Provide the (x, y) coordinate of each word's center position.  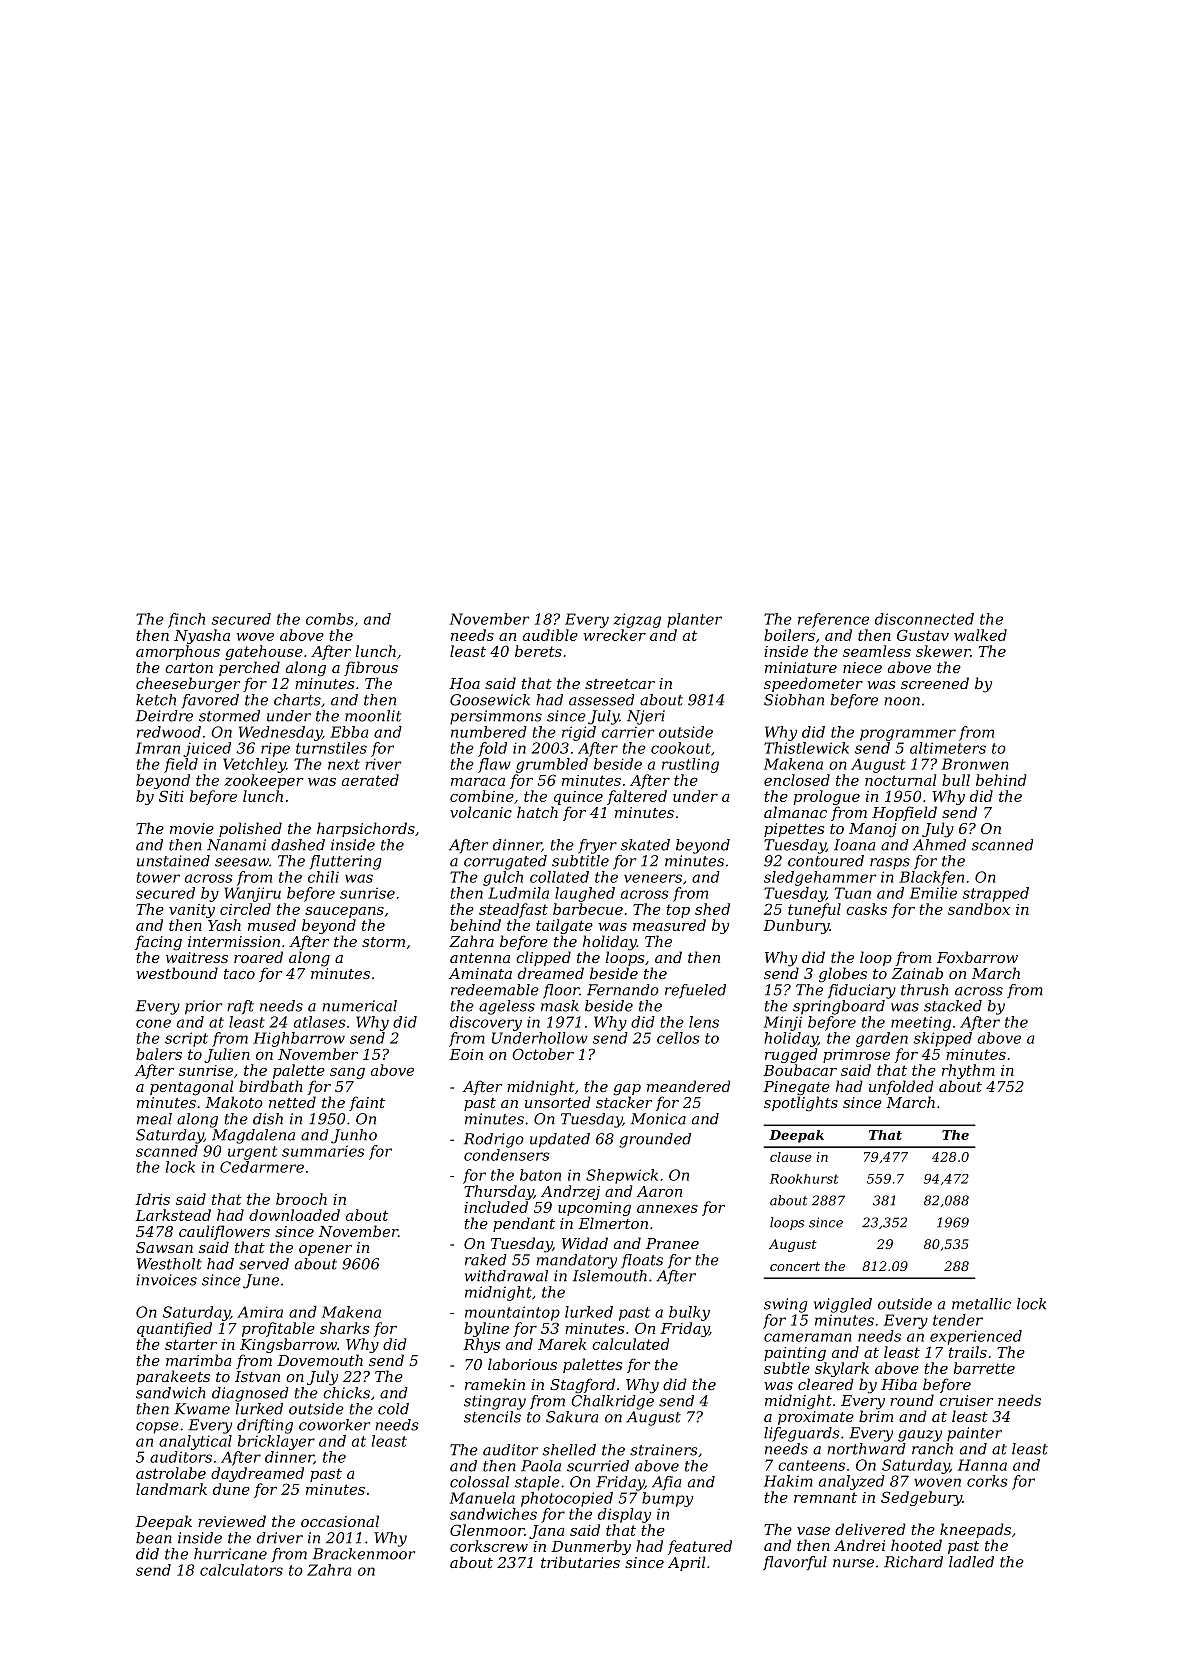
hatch (537, 812)
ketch (156, 700)
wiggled (843, 1305)
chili (323, 877)
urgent (252, 1153)
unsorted (558, 1102)
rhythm (968, 1071)
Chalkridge (612, 1402)
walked (980, 635)
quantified (174, 1329)
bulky (689, 1313)
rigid (579, 733)
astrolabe (171, 1473)
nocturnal (900, 780)
